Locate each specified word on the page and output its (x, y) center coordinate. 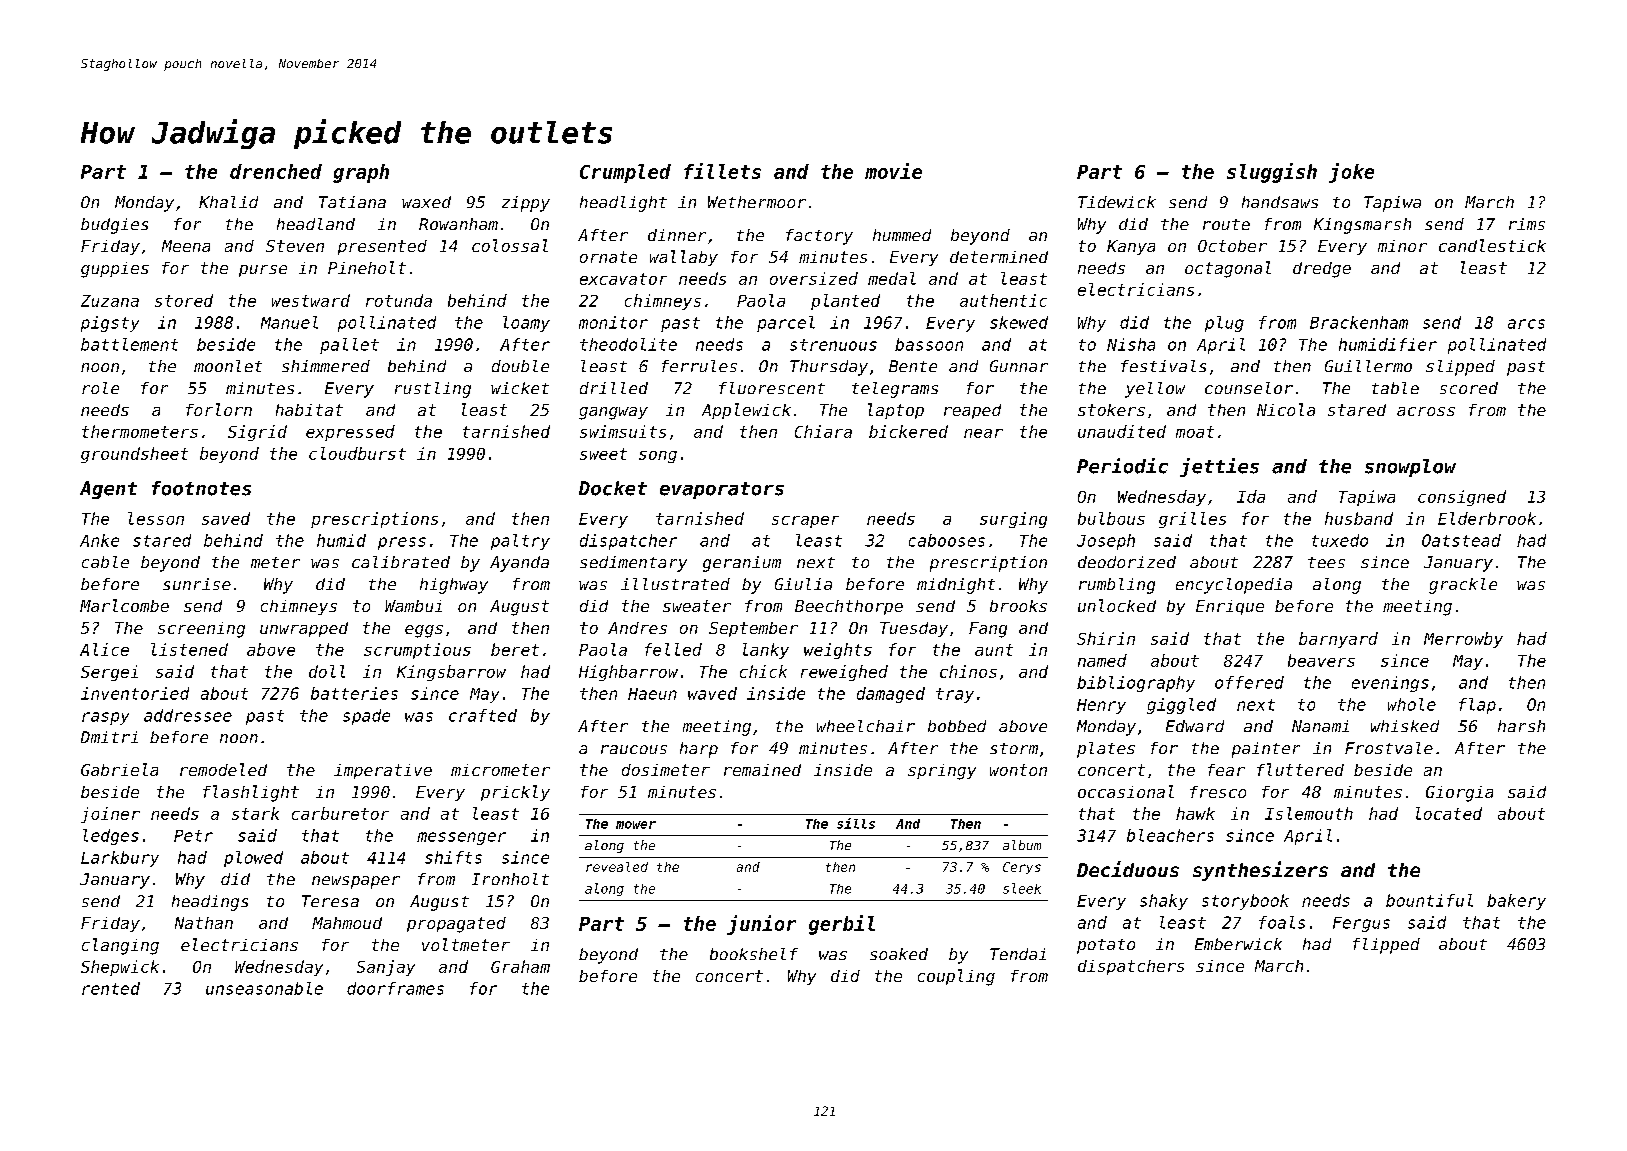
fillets (722, 171)
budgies (114, 226)
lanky (766, 651)
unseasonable (264, 988)
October (1232, 246)
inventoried (135, 693)
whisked (1405, 726)
